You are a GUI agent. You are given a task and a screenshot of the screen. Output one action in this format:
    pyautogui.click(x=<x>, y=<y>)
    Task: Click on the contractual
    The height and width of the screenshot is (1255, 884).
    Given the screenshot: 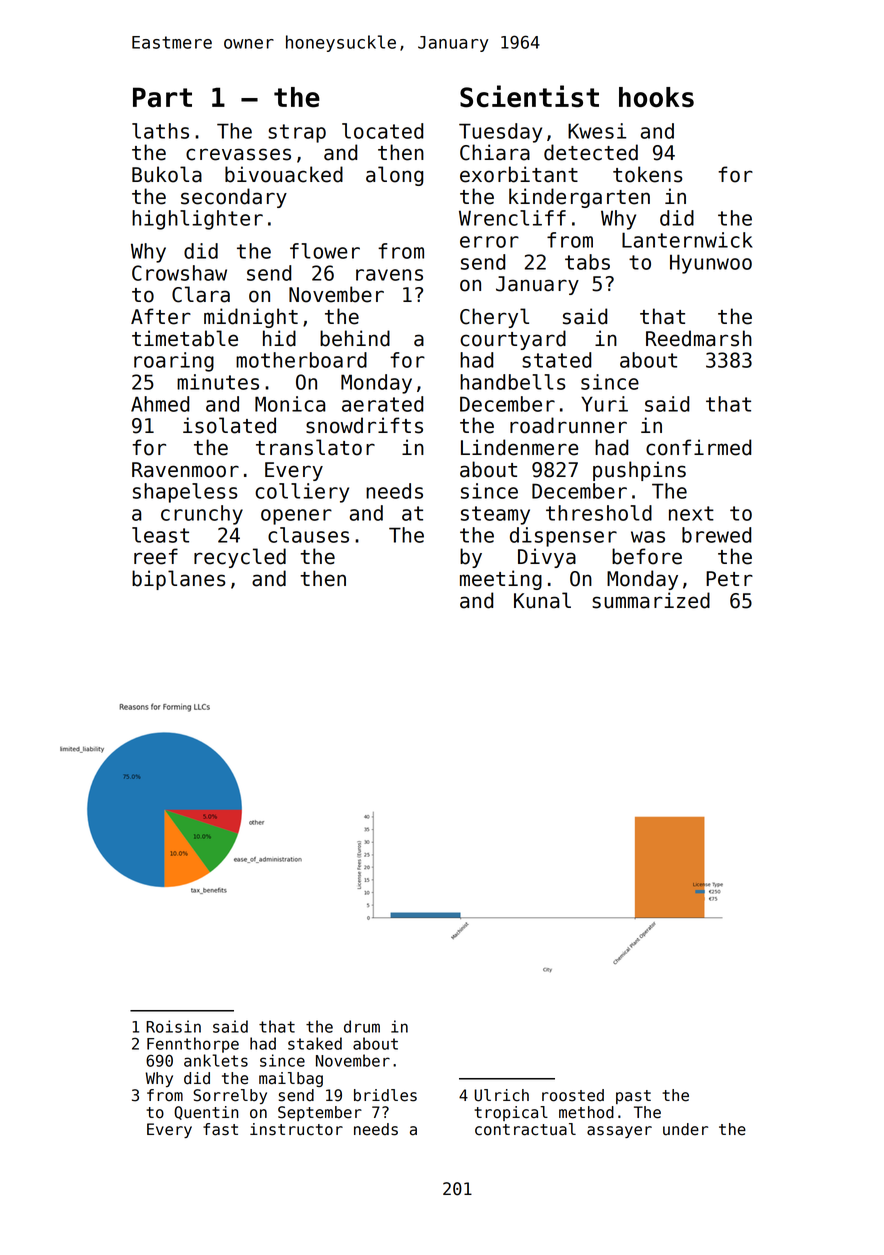 What is the action you would take?
    pyautogui.click(x=525, y=1129)
